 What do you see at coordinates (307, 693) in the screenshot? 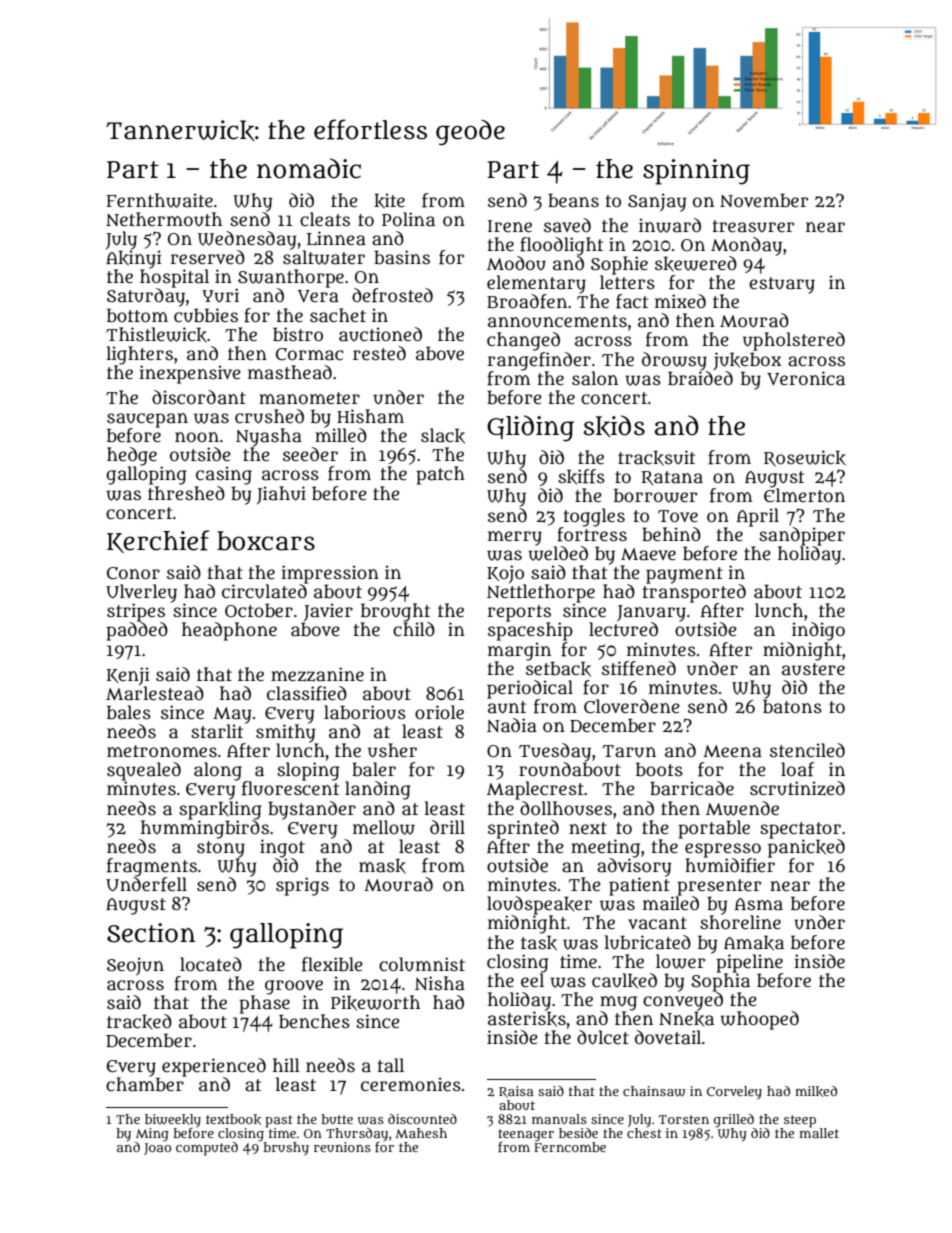
I see `classified` at bounding box center [307, 693].
